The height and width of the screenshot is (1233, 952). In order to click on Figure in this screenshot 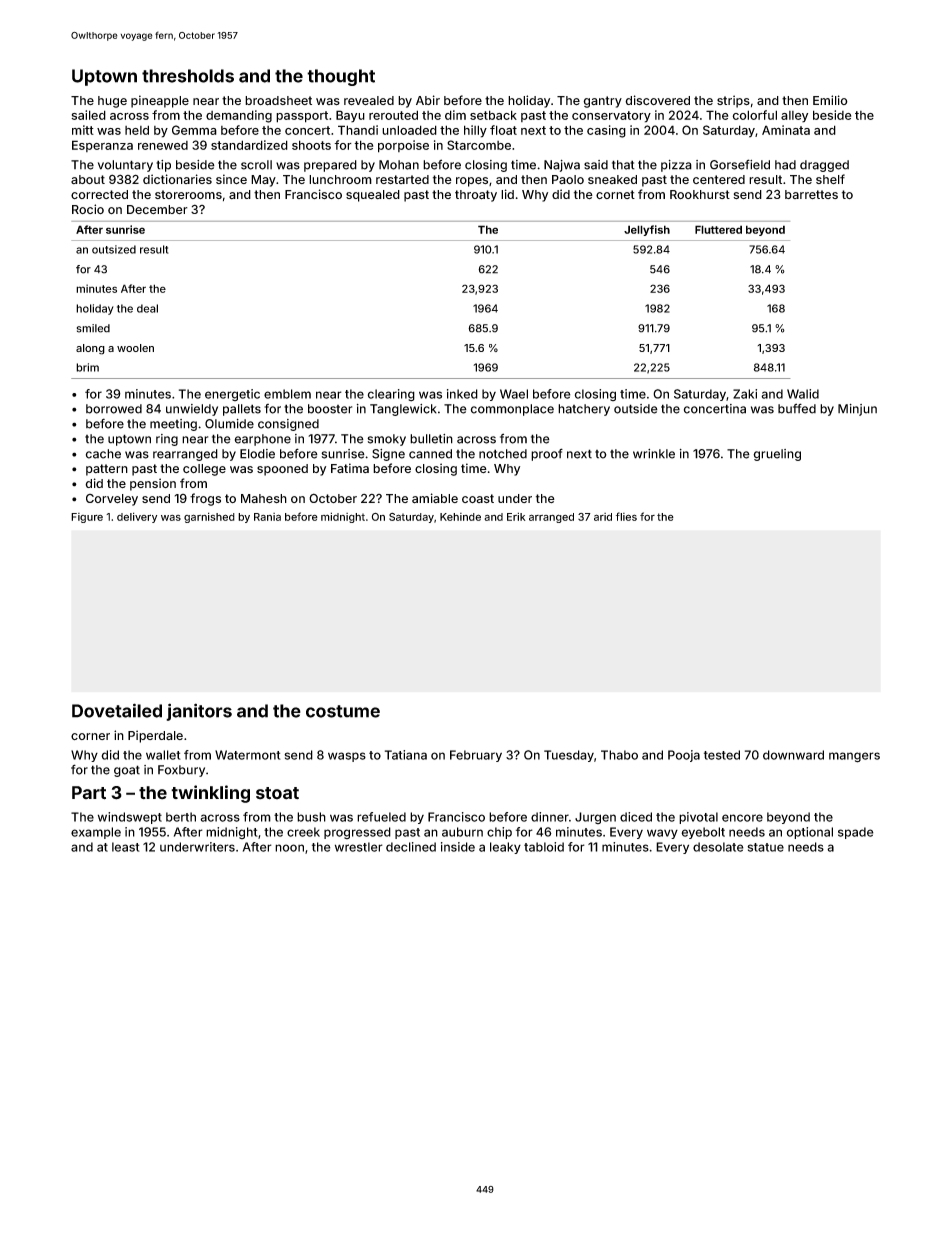, I will do `click(87, 518)`.
